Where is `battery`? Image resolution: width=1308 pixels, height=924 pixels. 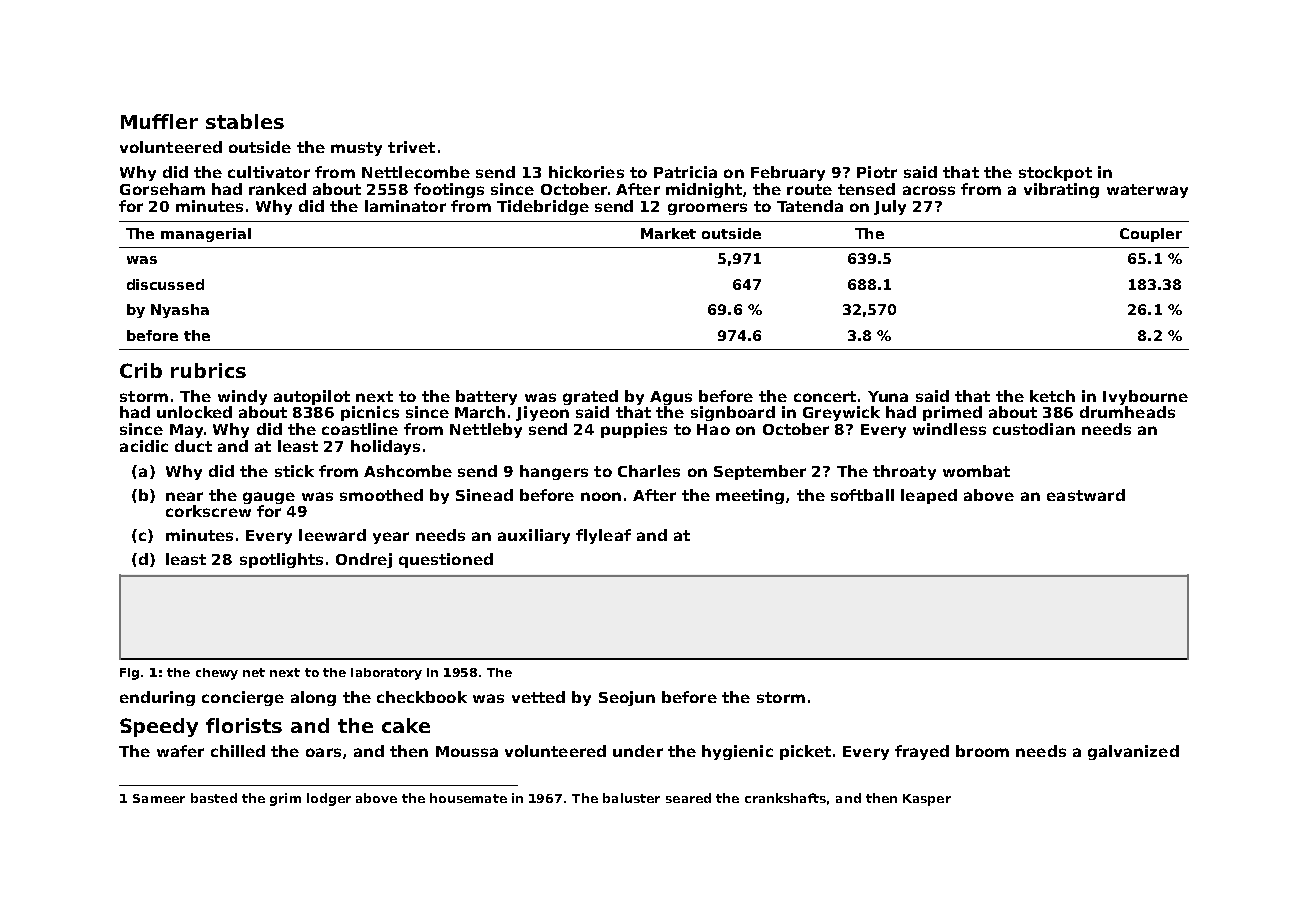
battery is located at coordinates (486, 397).
